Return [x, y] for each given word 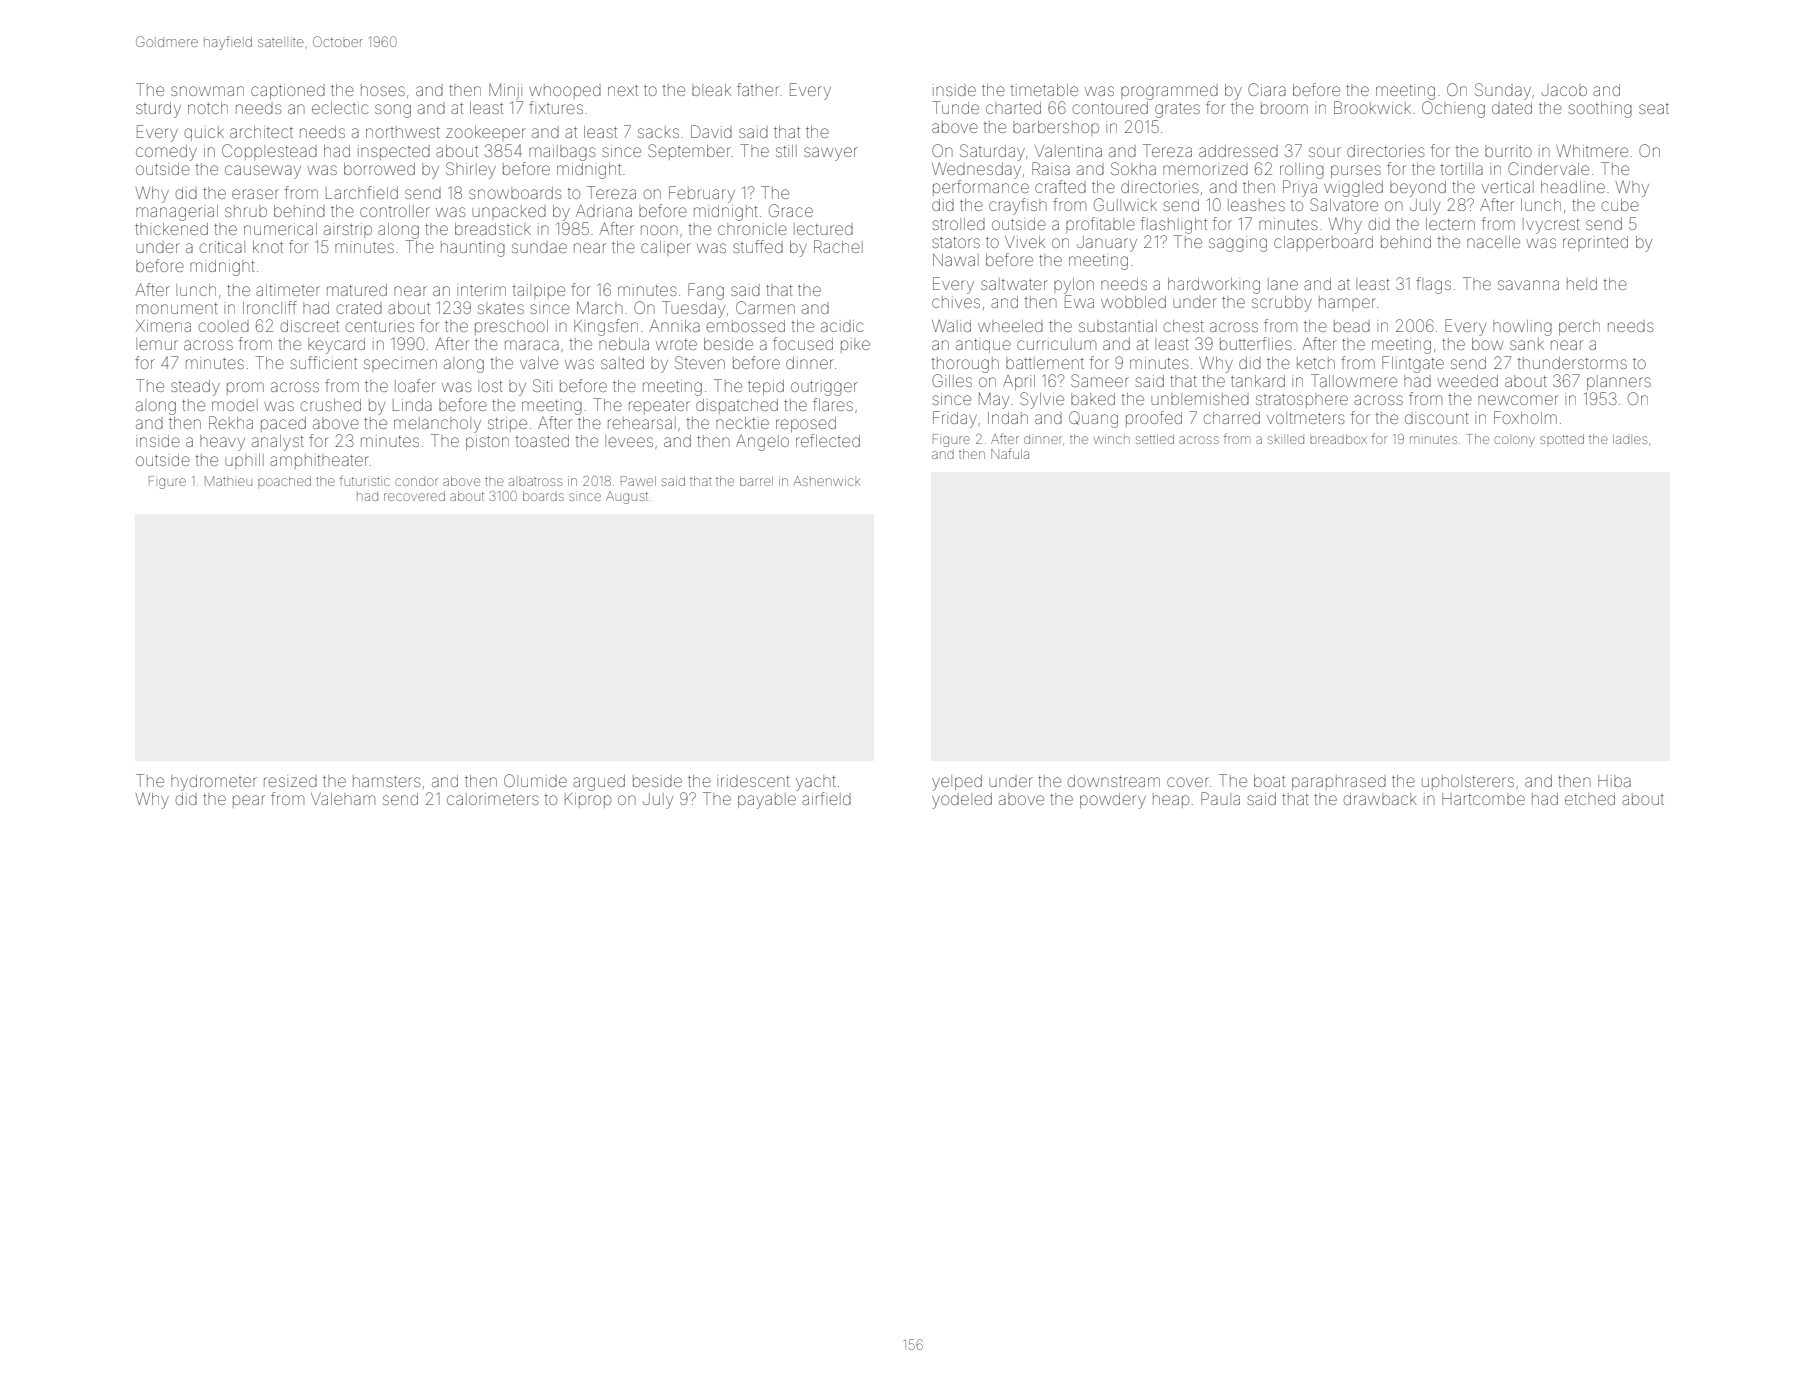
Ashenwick [826, 481]
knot [268, 247]
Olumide [535, 780]
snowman [207, 91]
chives [956, 302]
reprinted [1595, 243]
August [627, 497]
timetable [1044, 90]
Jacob [1564, 90]
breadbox [1338, 439]
